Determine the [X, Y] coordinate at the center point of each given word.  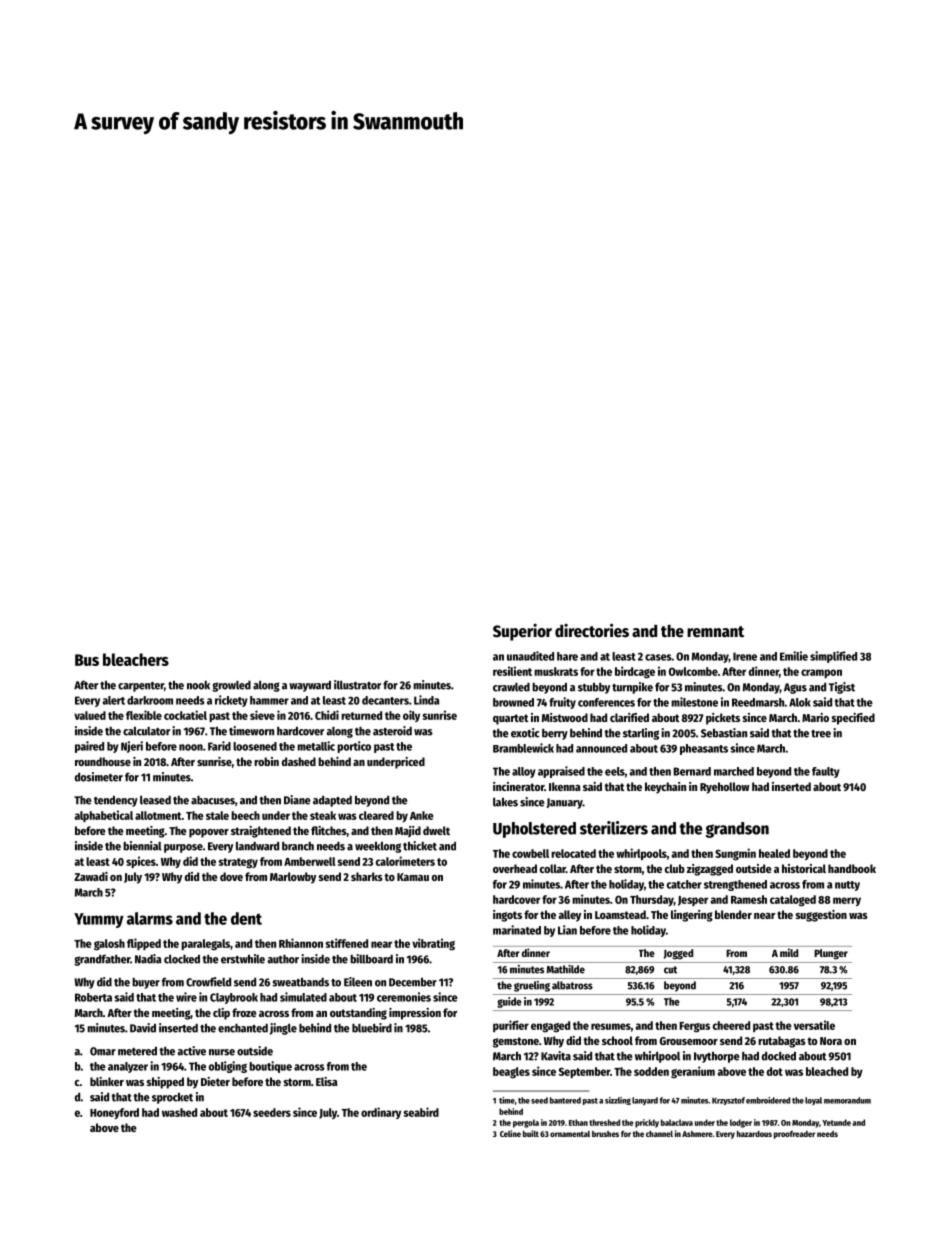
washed [179, 1112]
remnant [715, 632]
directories [592, 631]
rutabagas [782, 1042]
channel [659, 1134]
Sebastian [724, 733]
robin [266, 761]
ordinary [381, 1113]
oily [411, 716]
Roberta [93, 997]
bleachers [136, 659]
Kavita [556, 1056]
